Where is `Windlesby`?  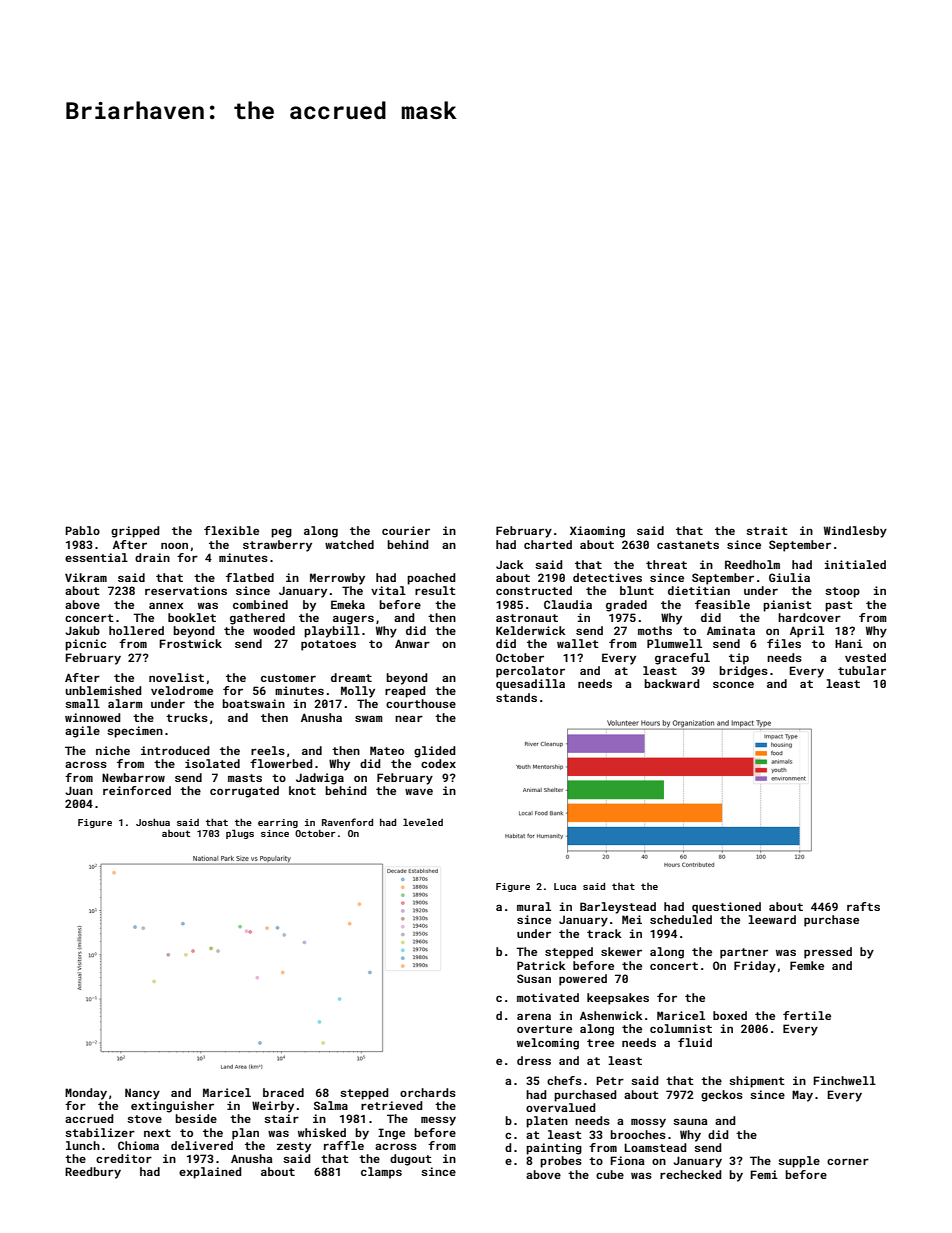
Windlesby is located at coordinates (855, 532).
